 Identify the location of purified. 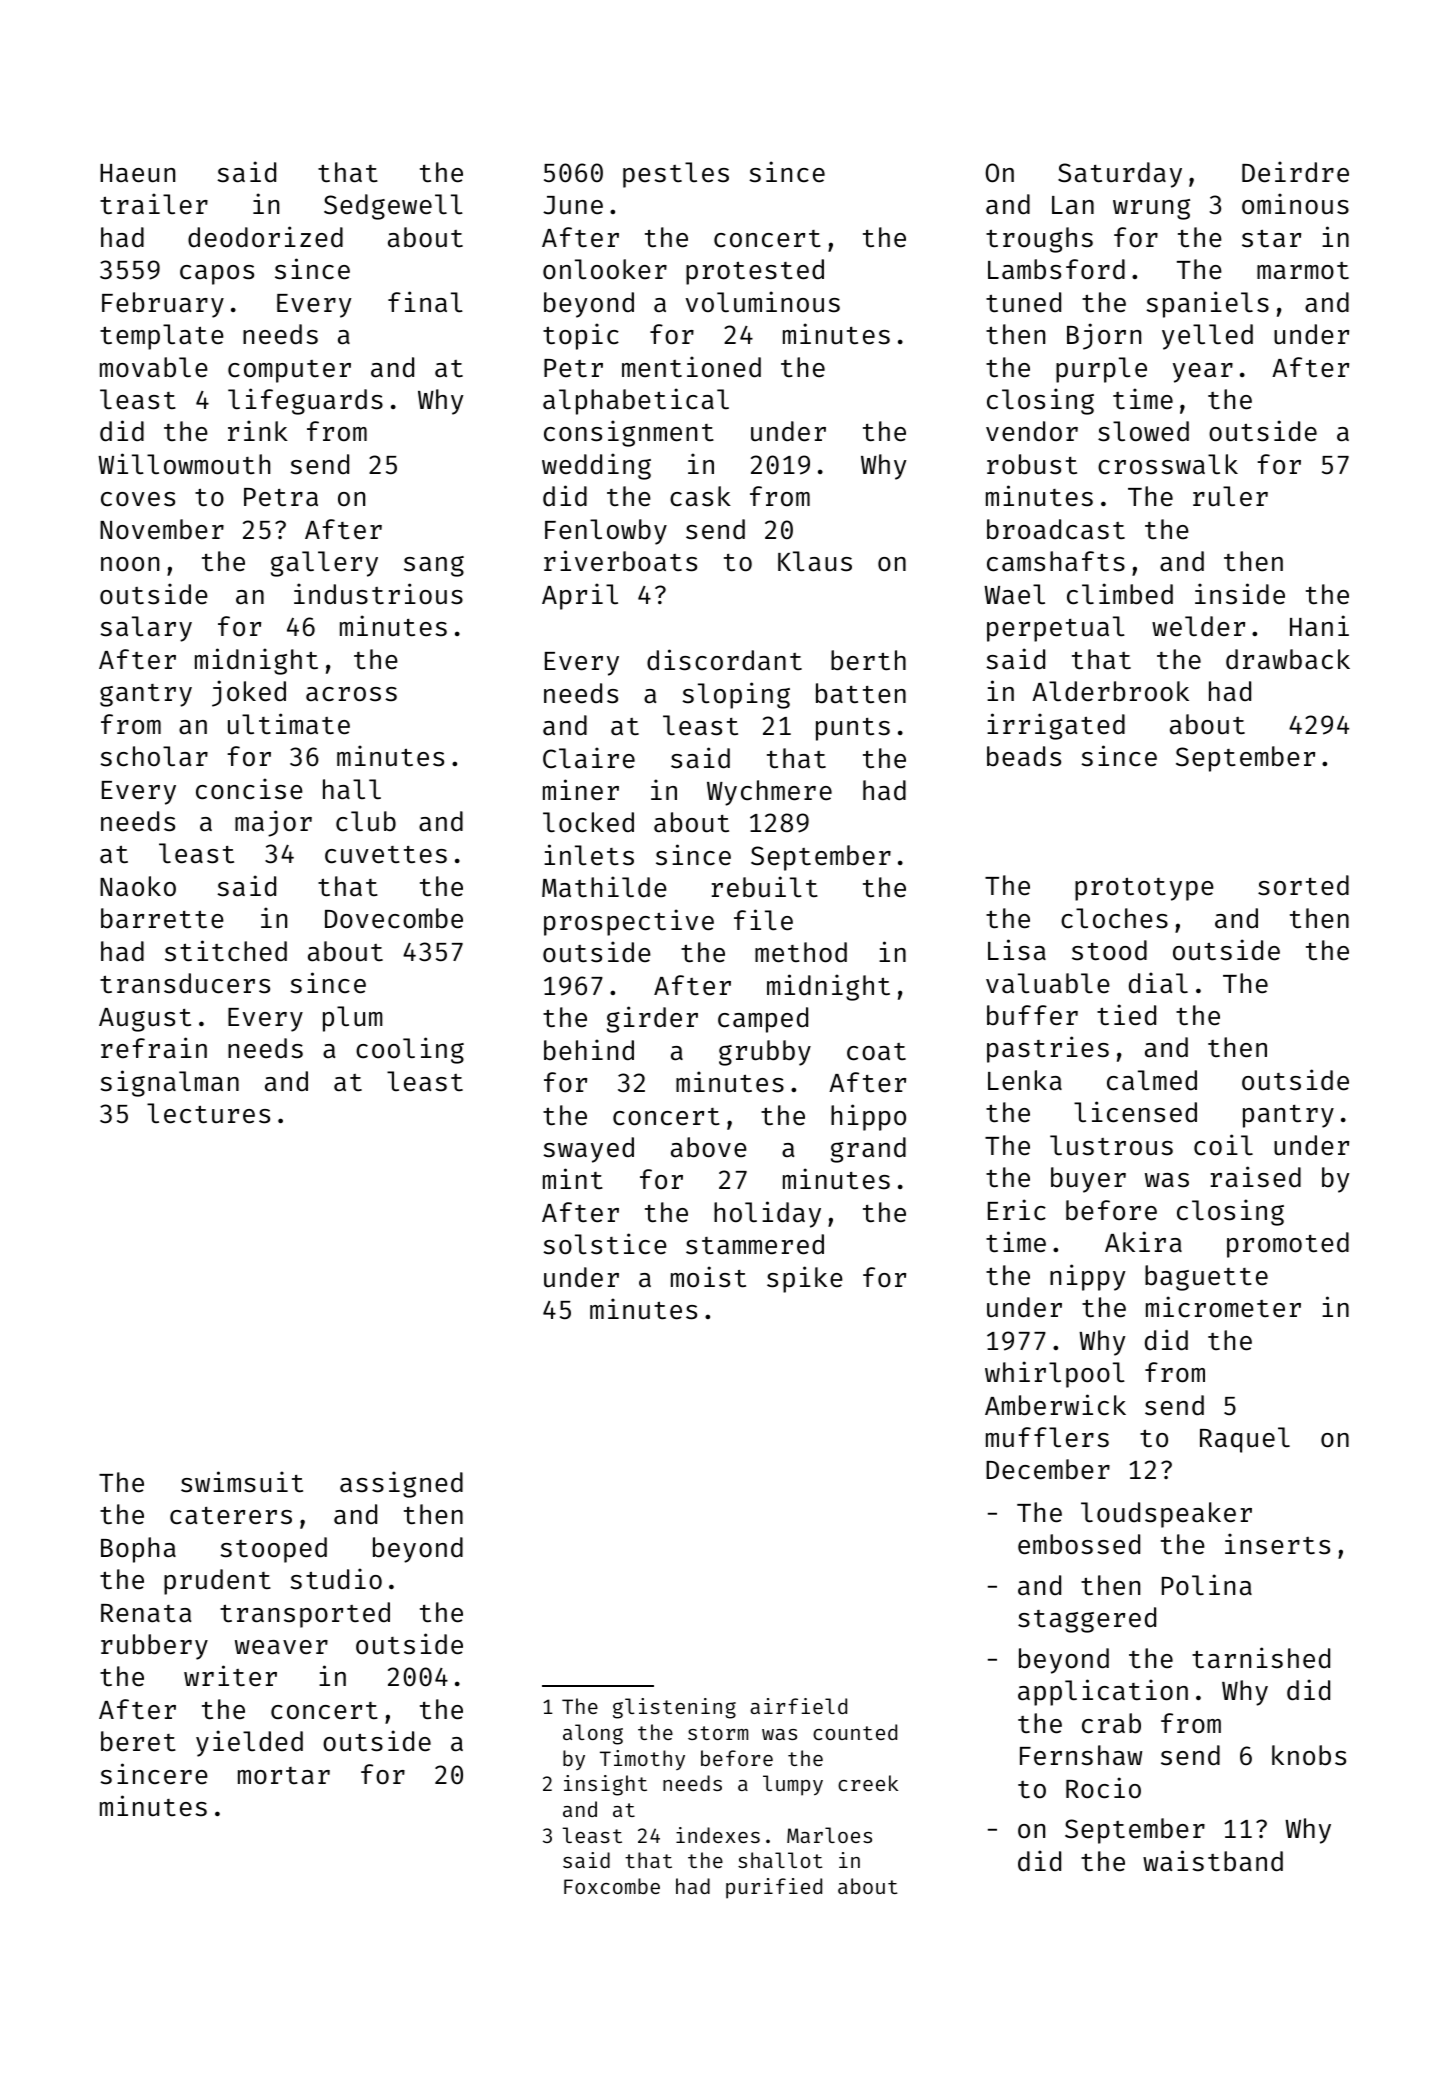
(774, 1888).
